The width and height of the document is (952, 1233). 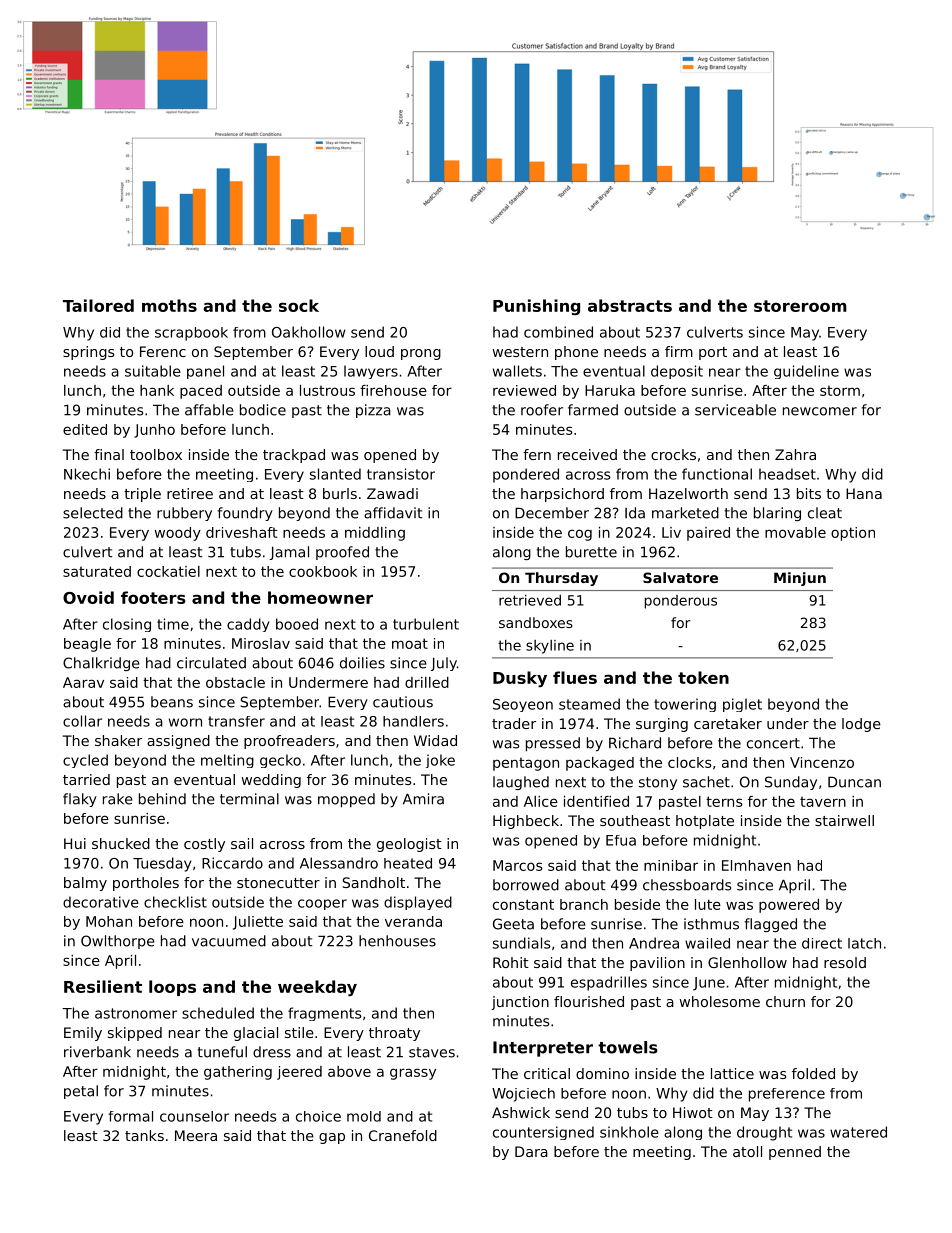 What do you see at coordinates (403, 1135) in the document?
I see `Cranefold` at bounding box center [403, 1135].
